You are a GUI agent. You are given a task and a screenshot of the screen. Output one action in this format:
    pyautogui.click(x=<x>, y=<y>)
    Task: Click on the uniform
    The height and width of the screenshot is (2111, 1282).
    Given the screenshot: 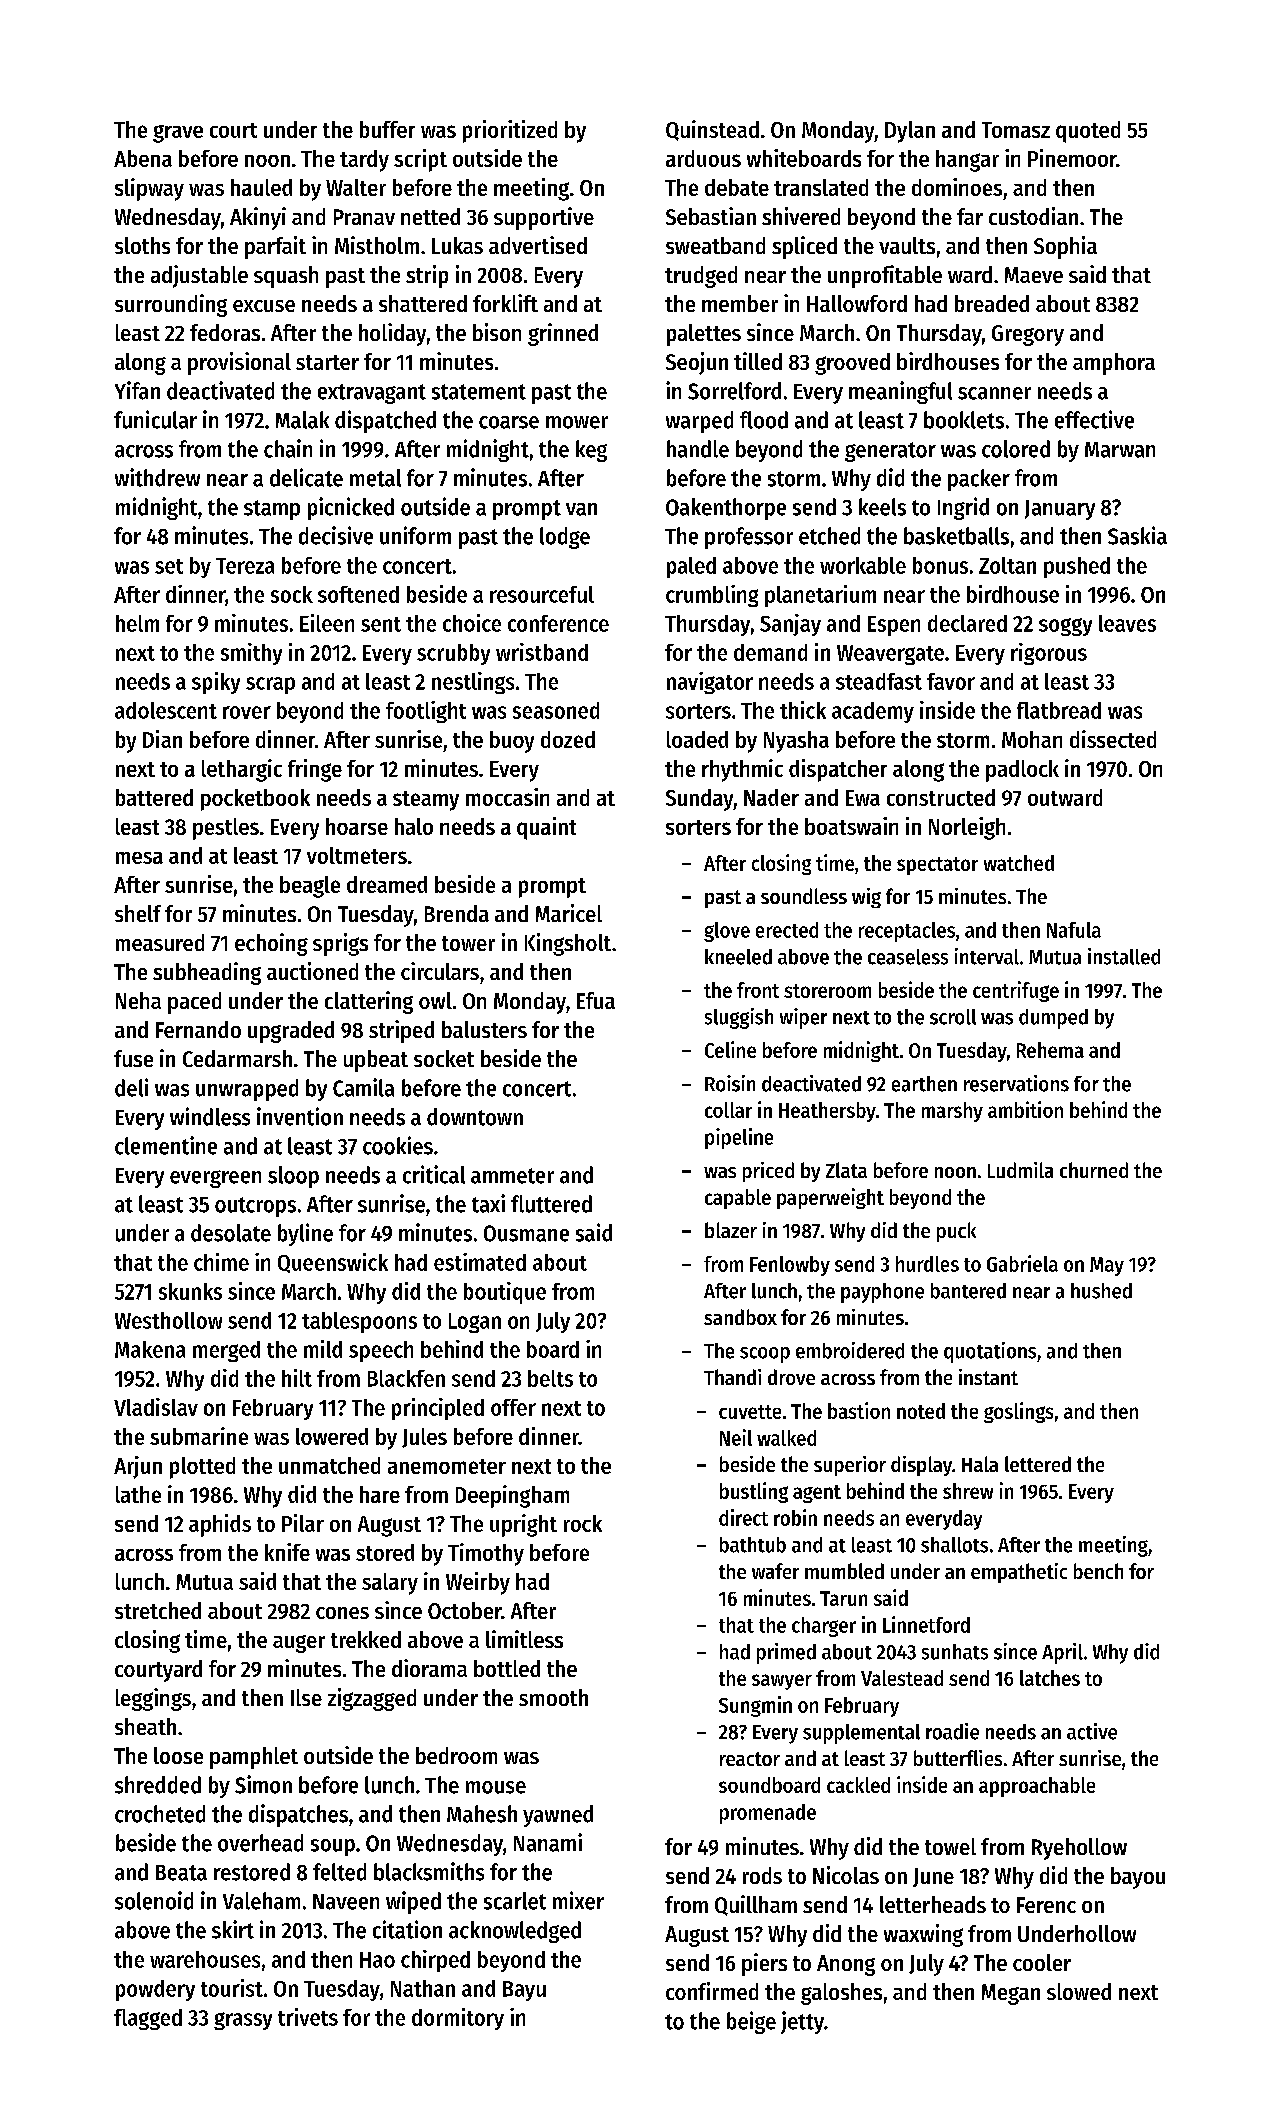 What is the action you would take?
    pyautogui.click(x=415, y=535)
